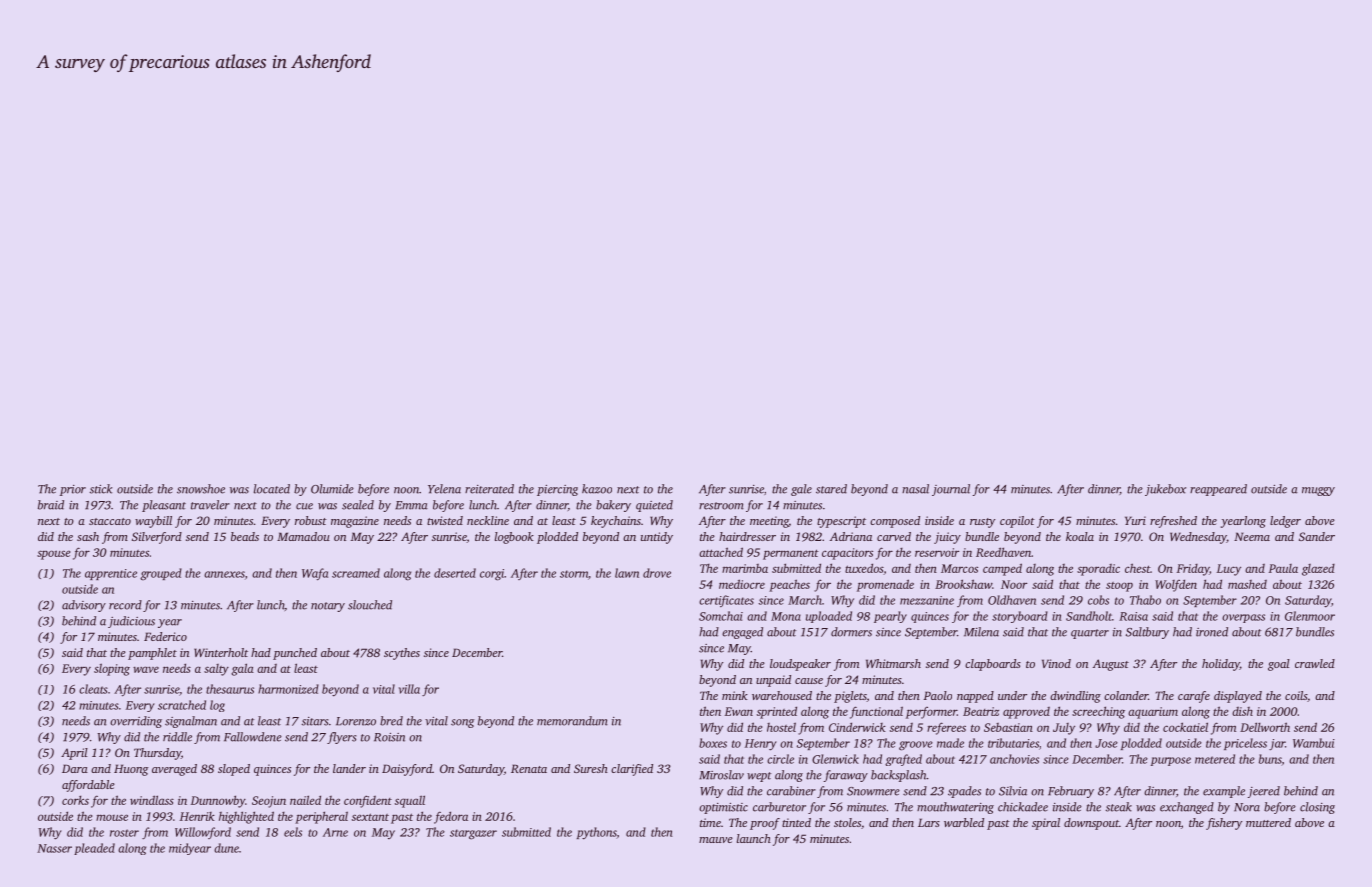 This document has height=887, width=1372. I want to click on hairdresser, so click(747, 536).
